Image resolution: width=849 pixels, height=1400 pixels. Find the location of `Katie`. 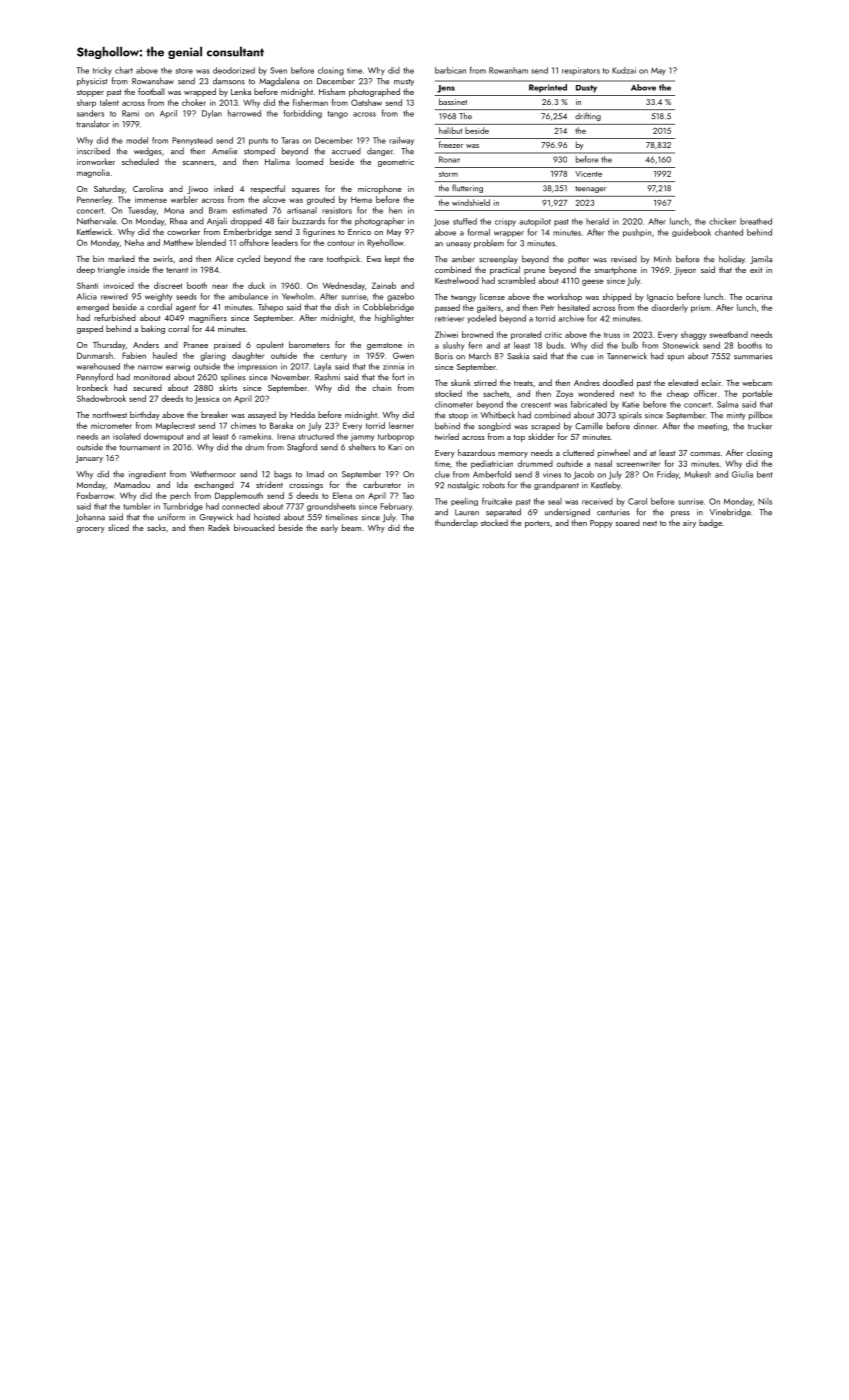

Katie is located at coordinates (631, 404).
